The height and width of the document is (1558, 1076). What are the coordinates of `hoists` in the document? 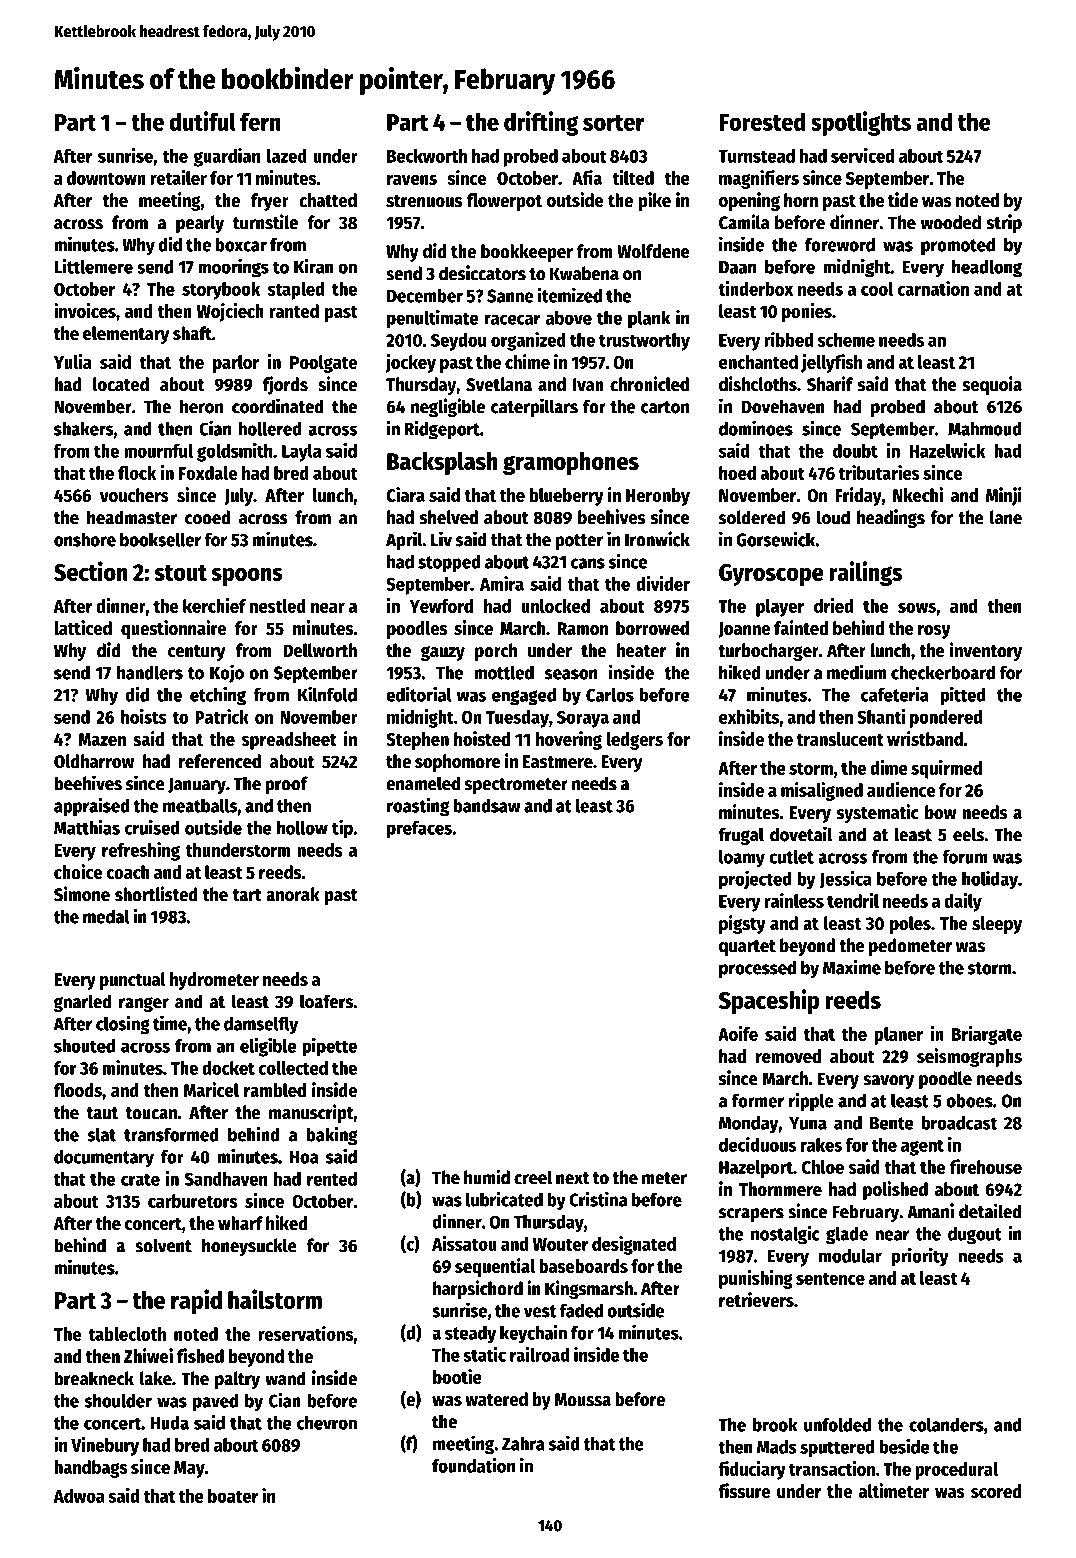 It's located at (144, 716).
